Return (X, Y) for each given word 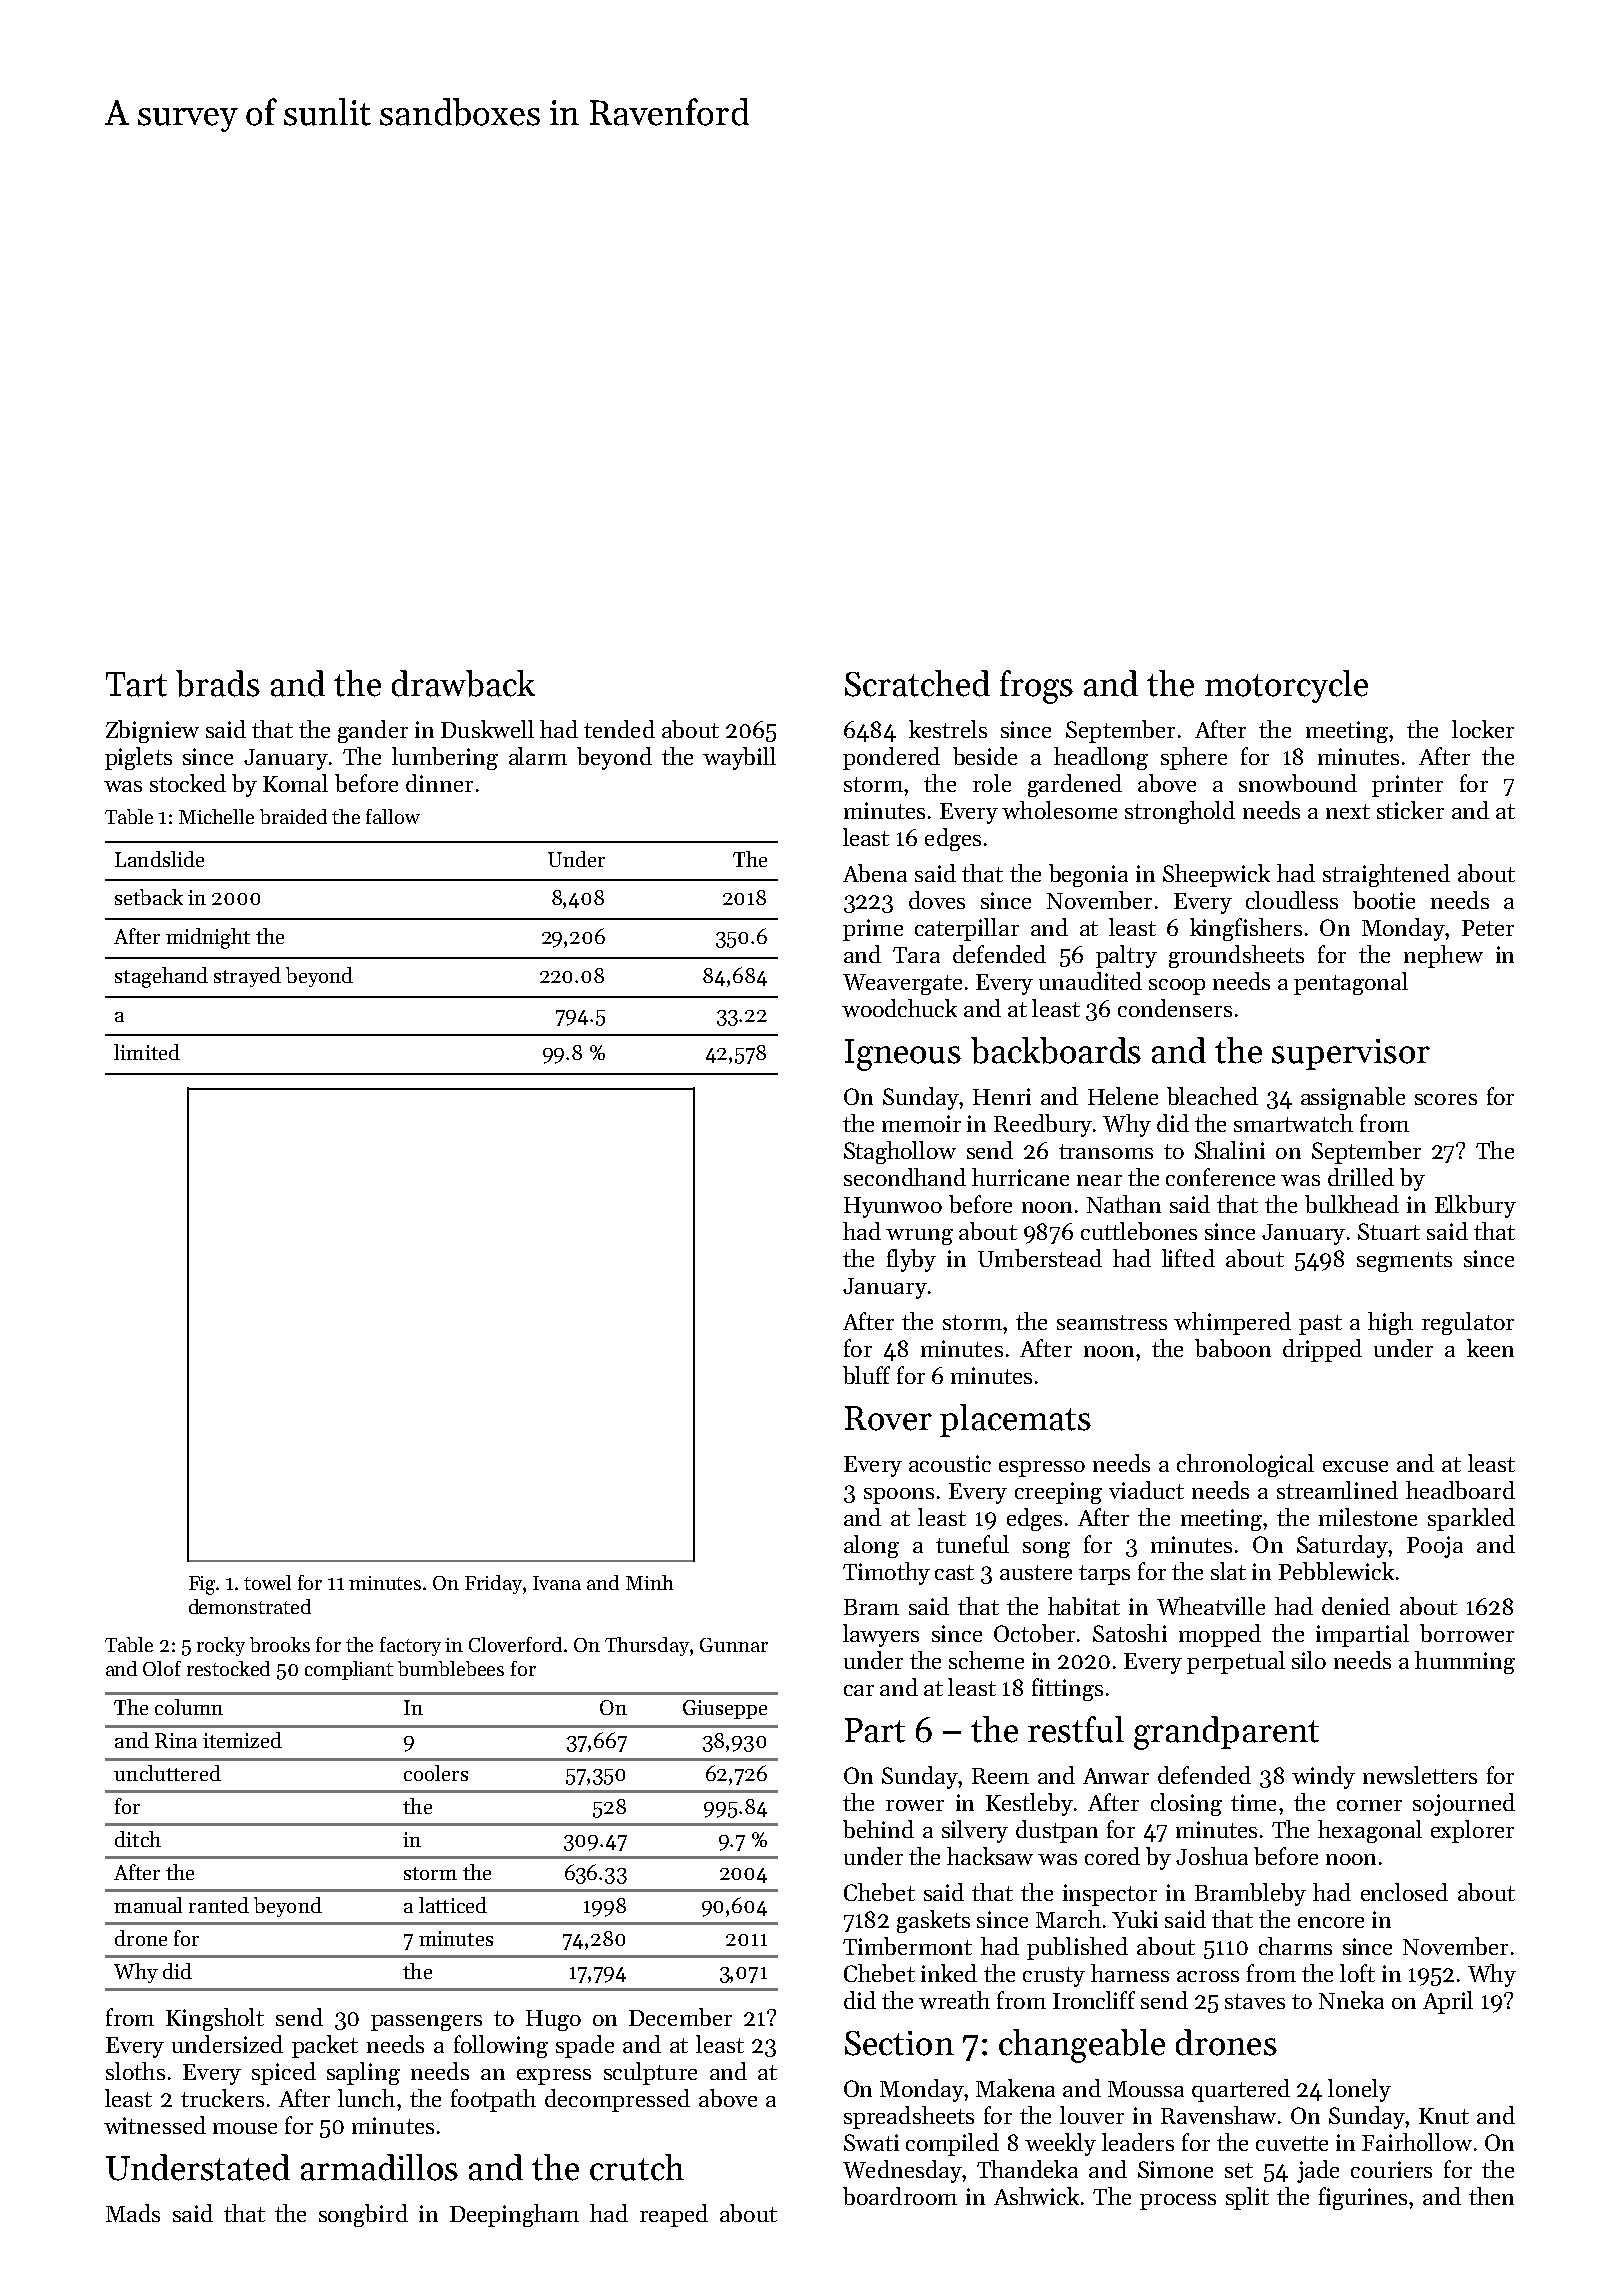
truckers (222, 2098)
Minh (649, 1582)
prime (873, 930)
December (680, 2017)
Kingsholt (215, 2019)
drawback (463, 683)
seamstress (1112, 1322)
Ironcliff (1094, 2000)
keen (1490, 1348)
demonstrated (250, 1606)
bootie (1384, 900)
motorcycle (1286, 686)
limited (147, 1052)
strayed (247, 977)
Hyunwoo (893, 1207)
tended (619, 729)
